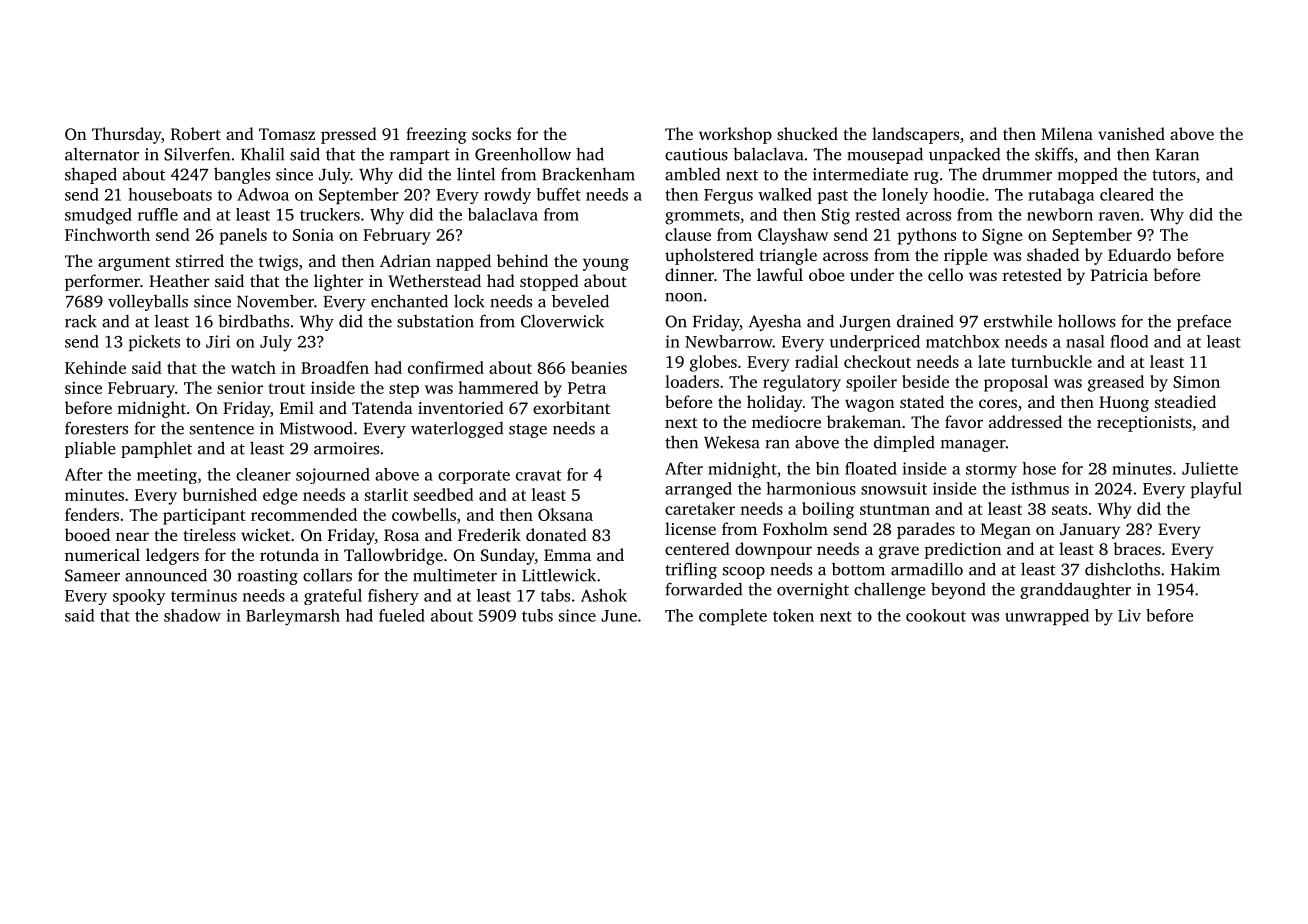 This image has width=1308, height=924. What do you see at coordinates (735, 135) in the image?
I see `workshop` at bounding box center [735, 135].
